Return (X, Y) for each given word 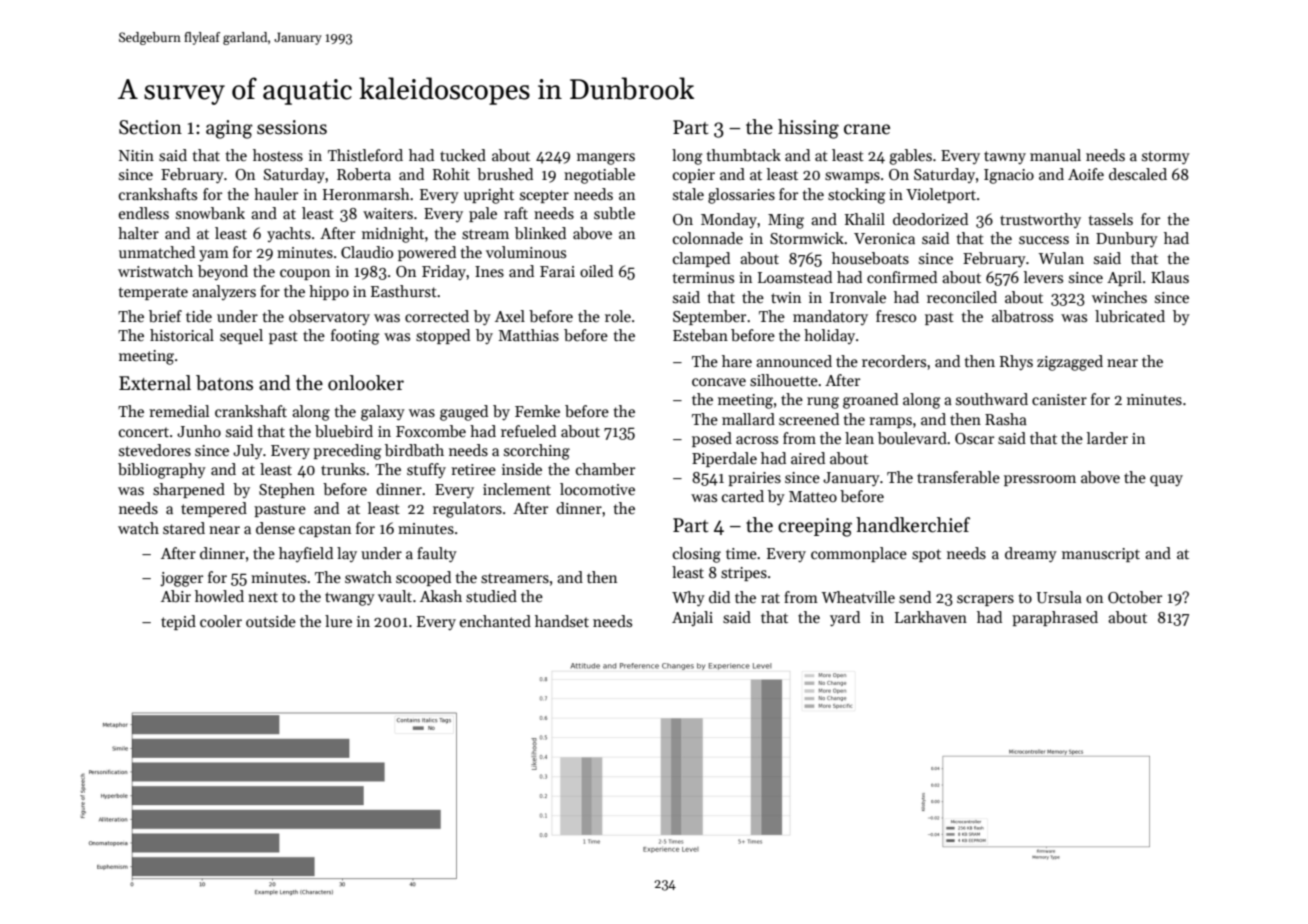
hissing (808, 129)
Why (688, 598)
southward (992, 399)
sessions (292, 127)
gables (910, 157)
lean (859, 438)
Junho (199, 431)
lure (338, 621)
